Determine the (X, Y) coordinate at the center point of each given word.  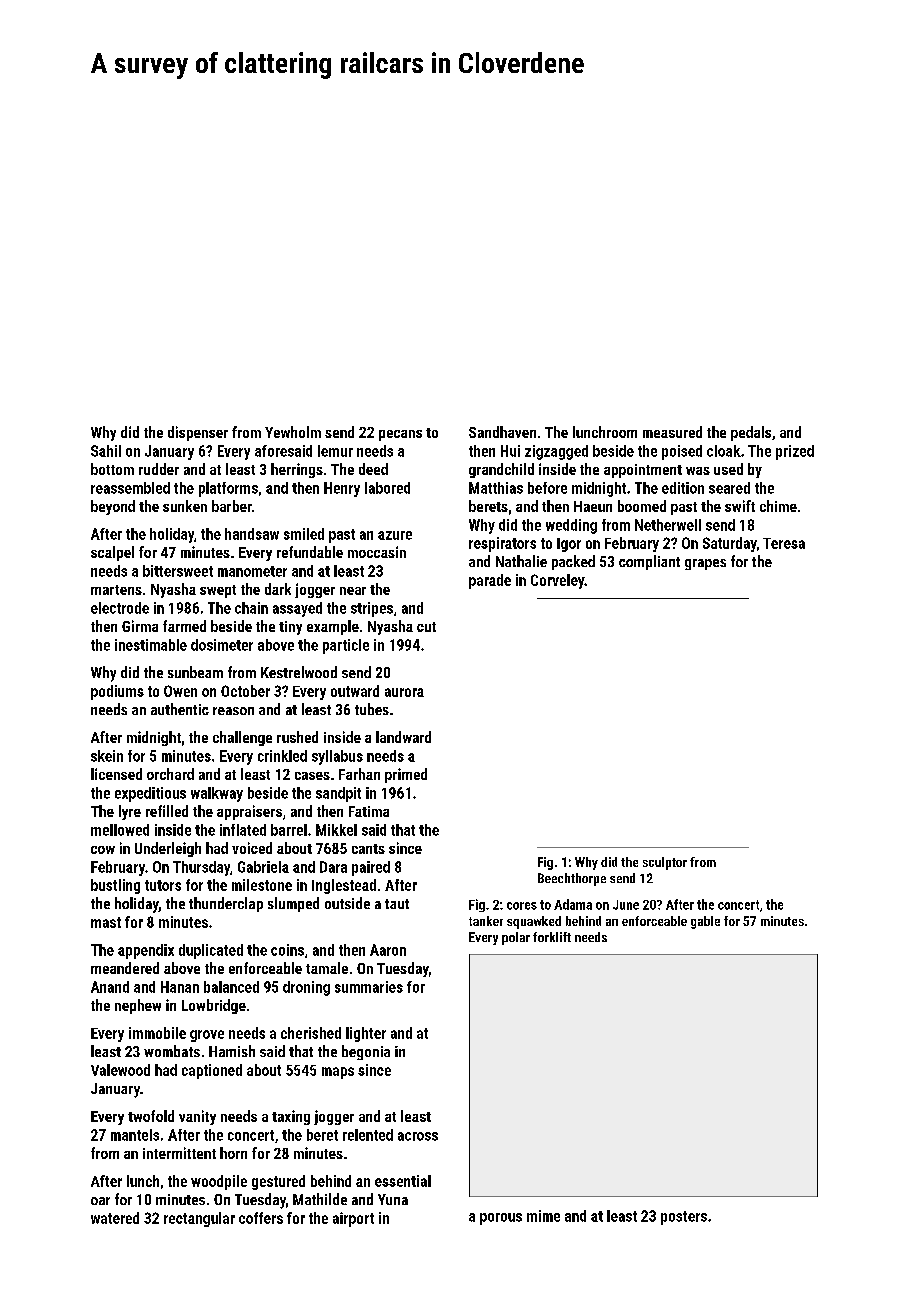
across (418, 1136)
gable (705, 922)
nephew (138, 1006)
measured (672, 432)
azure (395, 535)
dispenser (198, 433)
